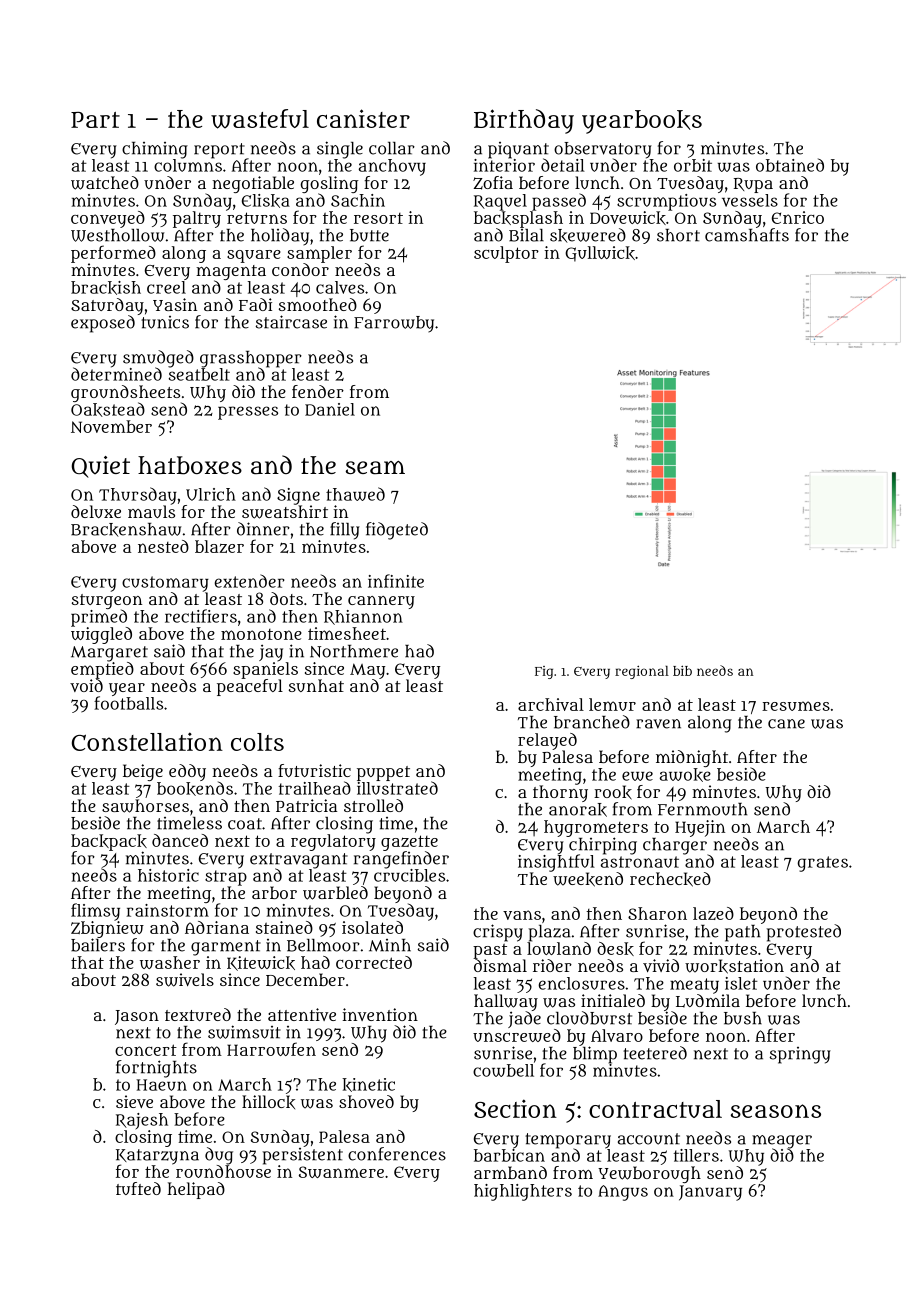  What do you see at coordinates (95, 120) in the image?
I see `Part` at bounding box center [95, 120].
